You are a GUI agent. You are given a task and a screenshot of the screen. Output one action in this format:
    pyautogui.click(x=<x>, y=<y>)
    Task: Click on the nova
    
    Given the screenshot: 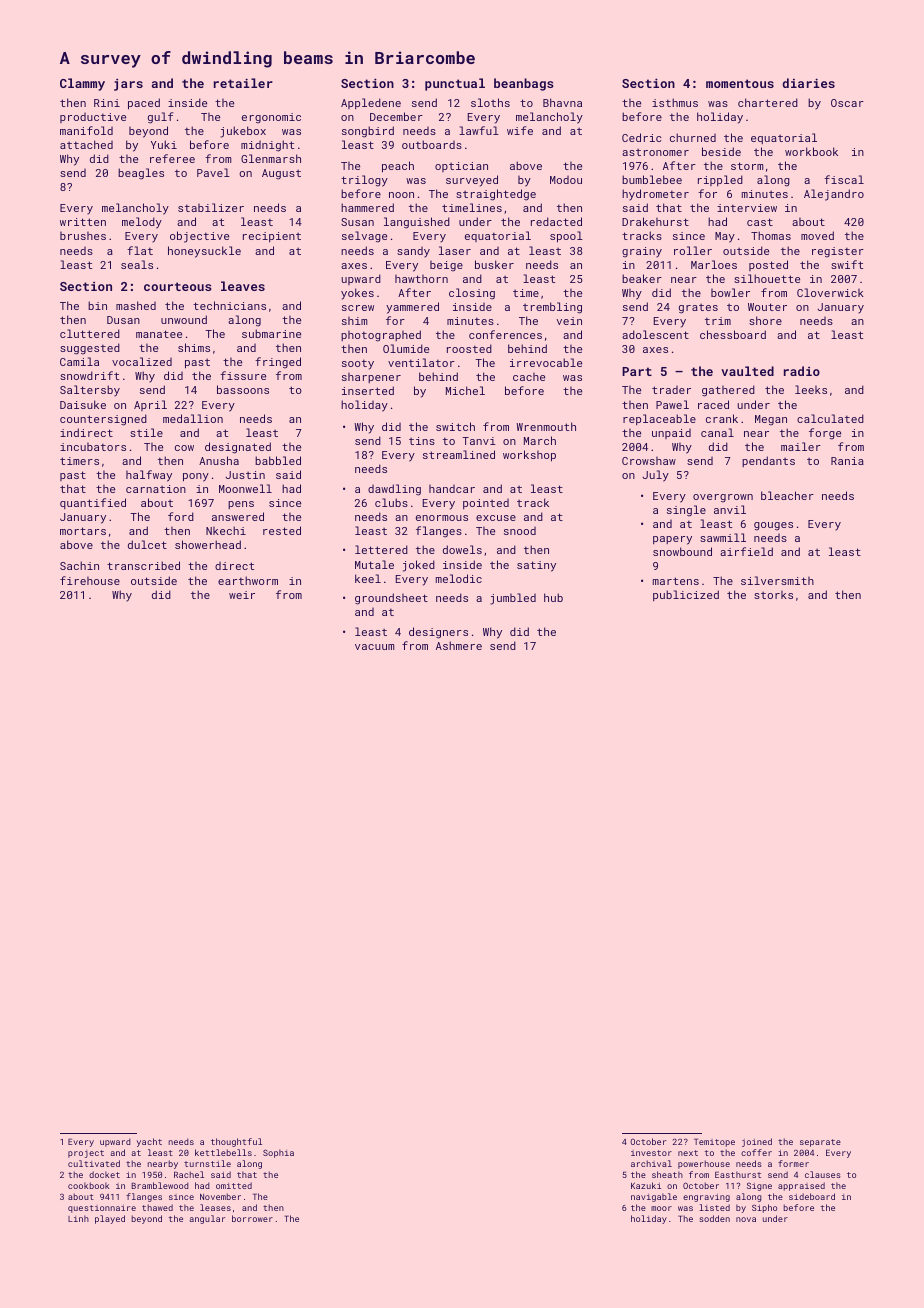 What is the action you would take?
    pyautogui.click(x=746, y=1219)
